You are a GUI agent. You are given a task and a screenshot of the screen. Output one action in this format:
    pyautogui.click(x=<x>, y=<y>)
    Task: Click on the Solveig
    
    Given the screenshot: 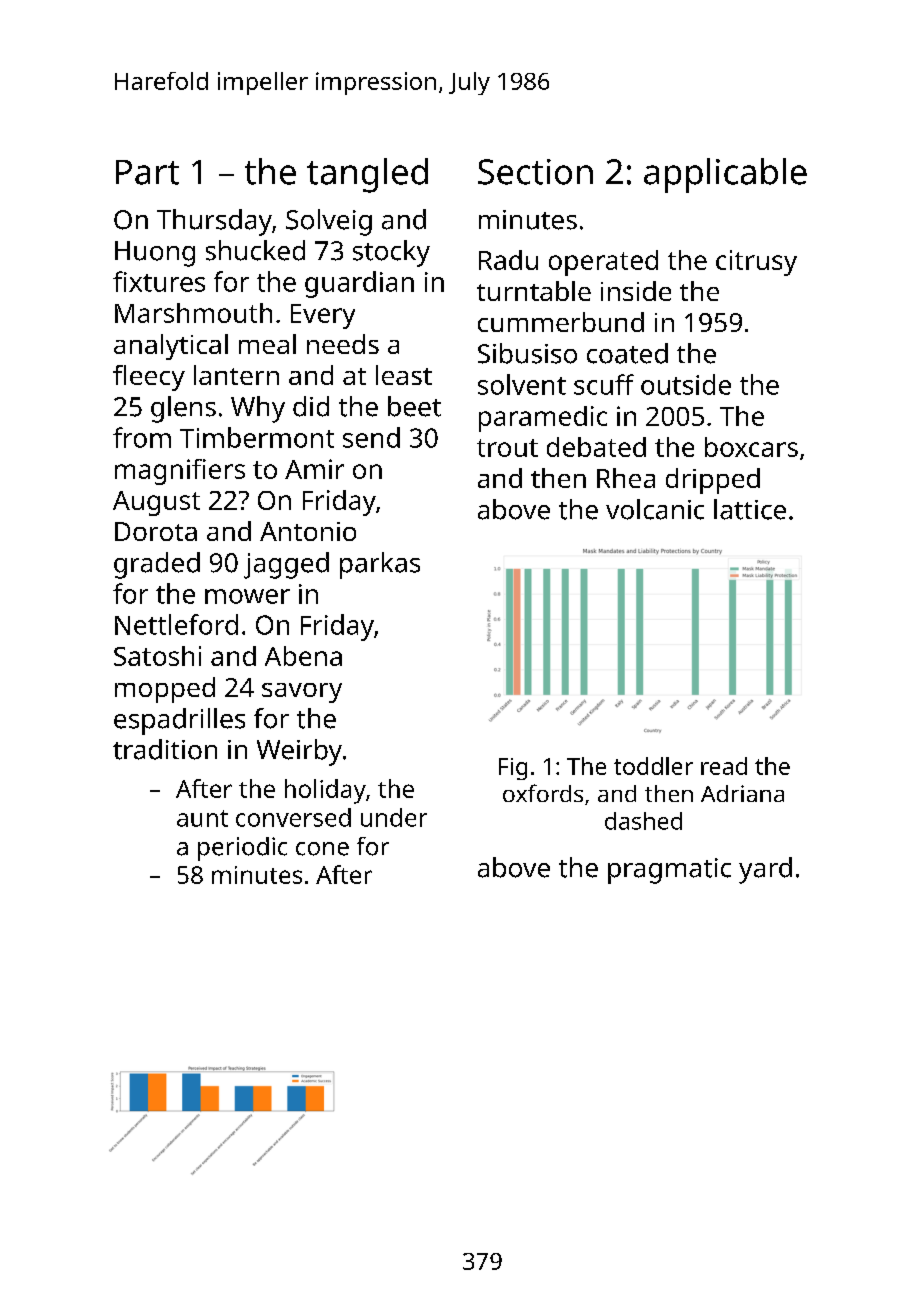 What is the action you would take?
    pyautogui.click(x=329, y=222)
